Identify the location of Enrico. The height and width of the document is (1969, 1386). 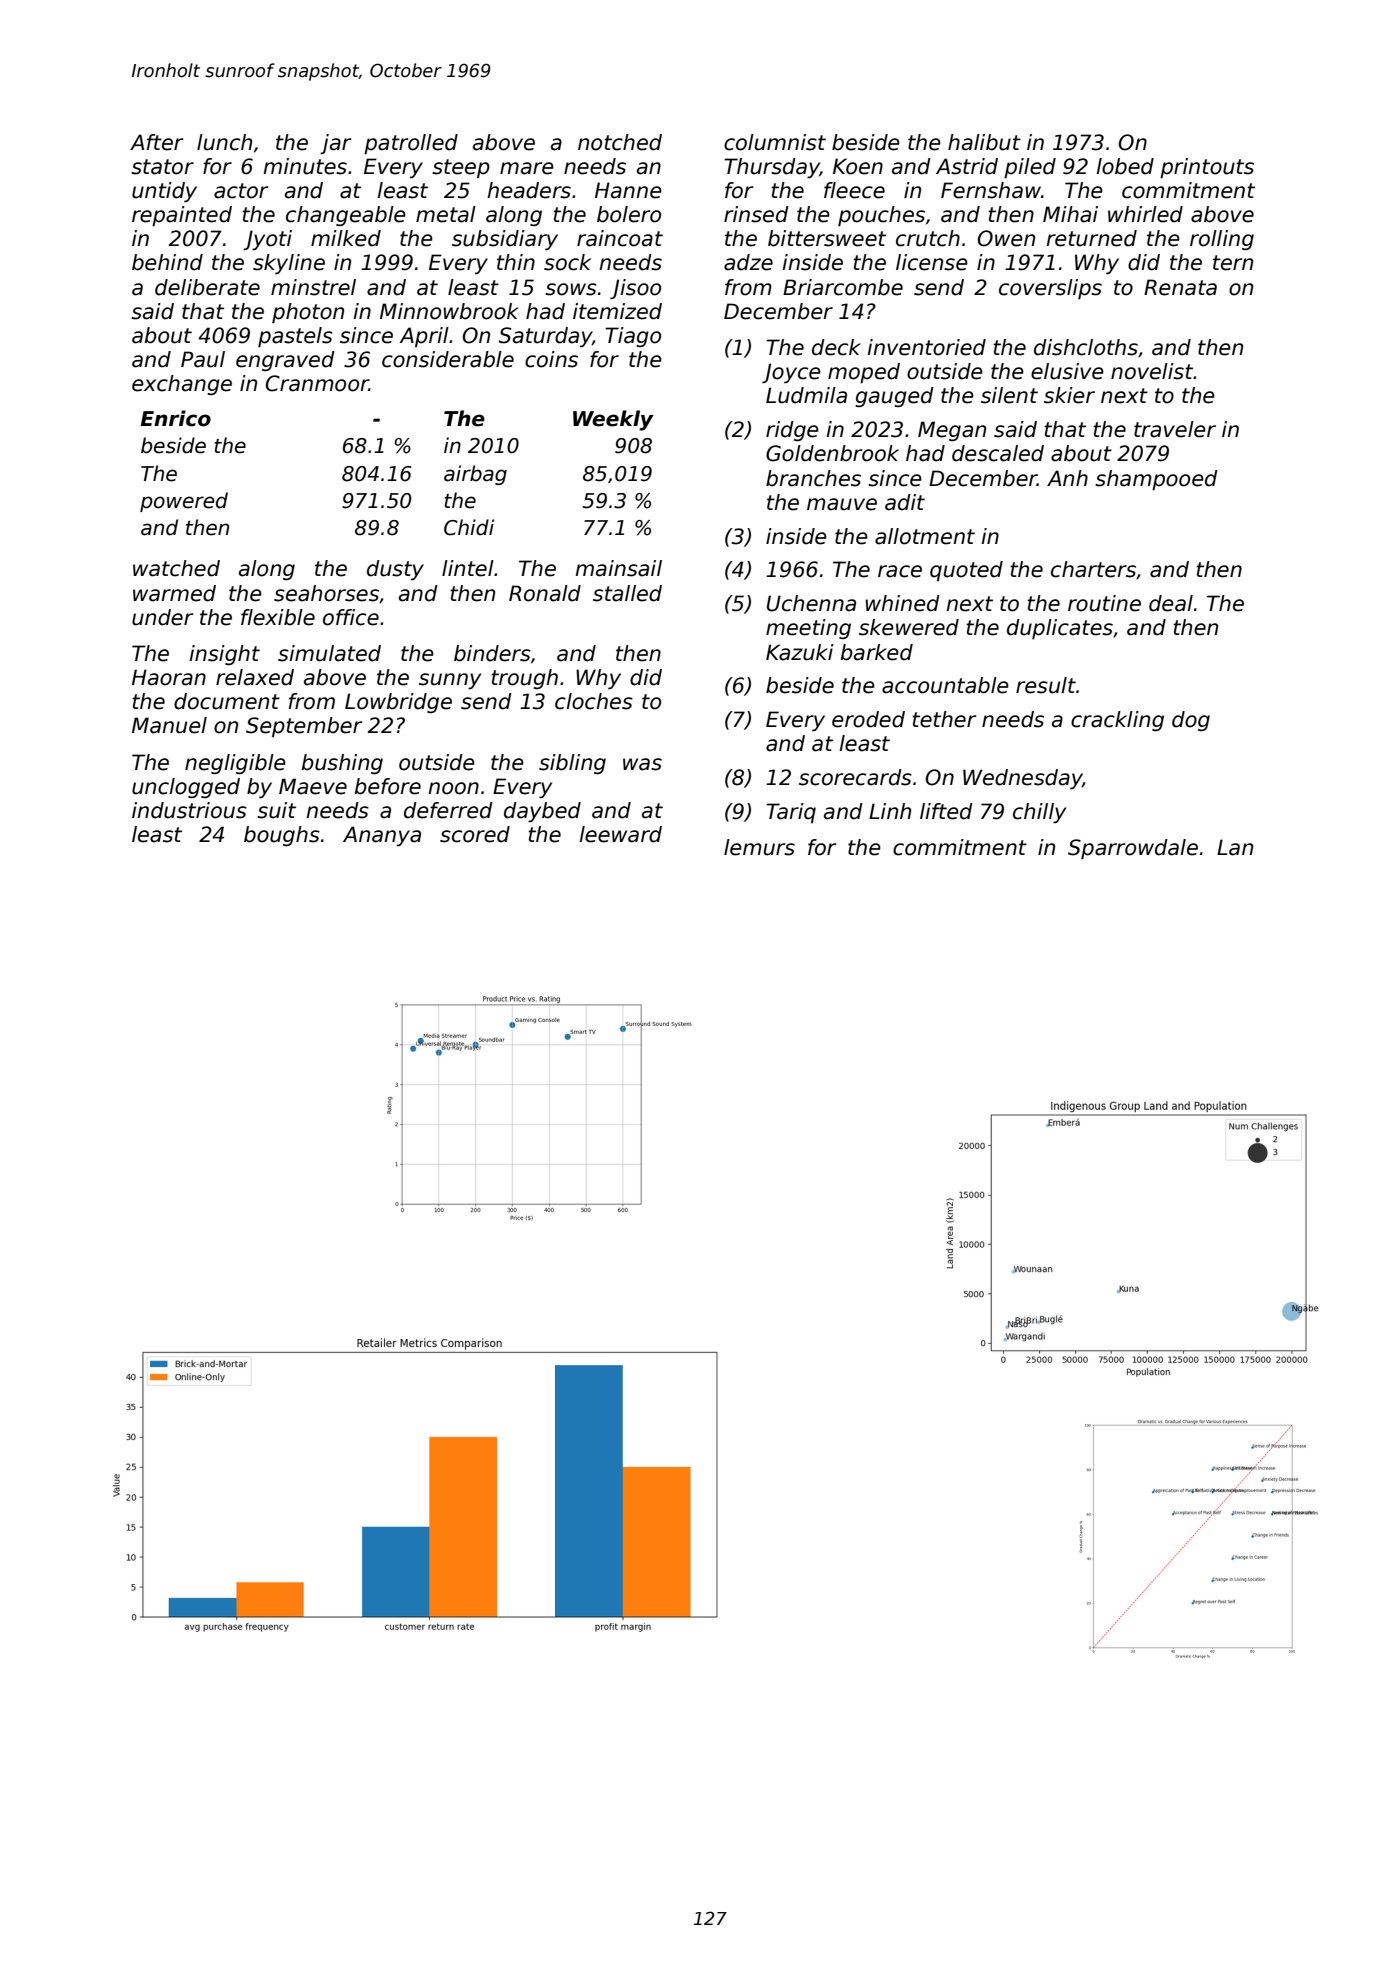
(176, 418).
